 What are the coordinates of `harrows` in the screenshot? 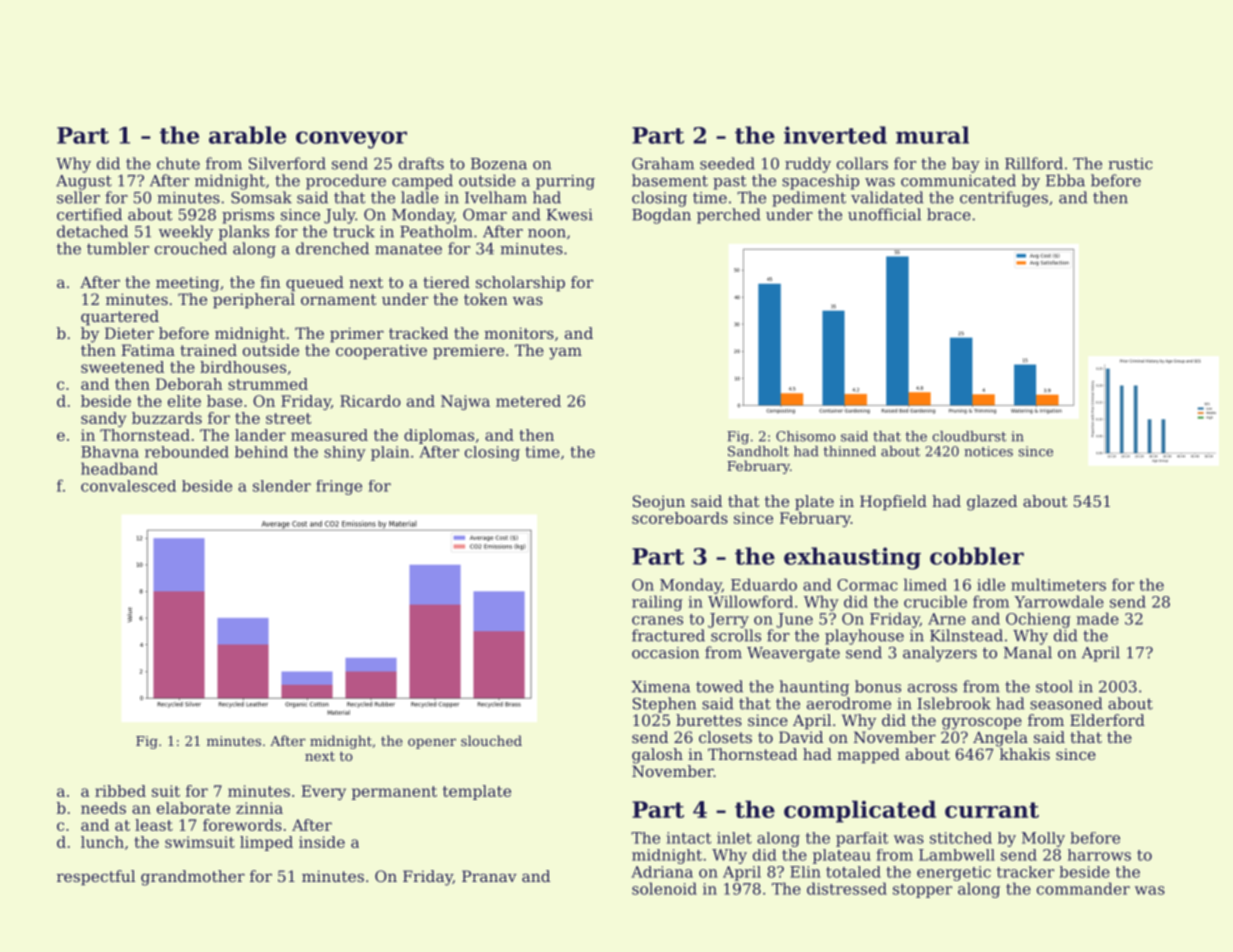 It's located at (1099, 855).
